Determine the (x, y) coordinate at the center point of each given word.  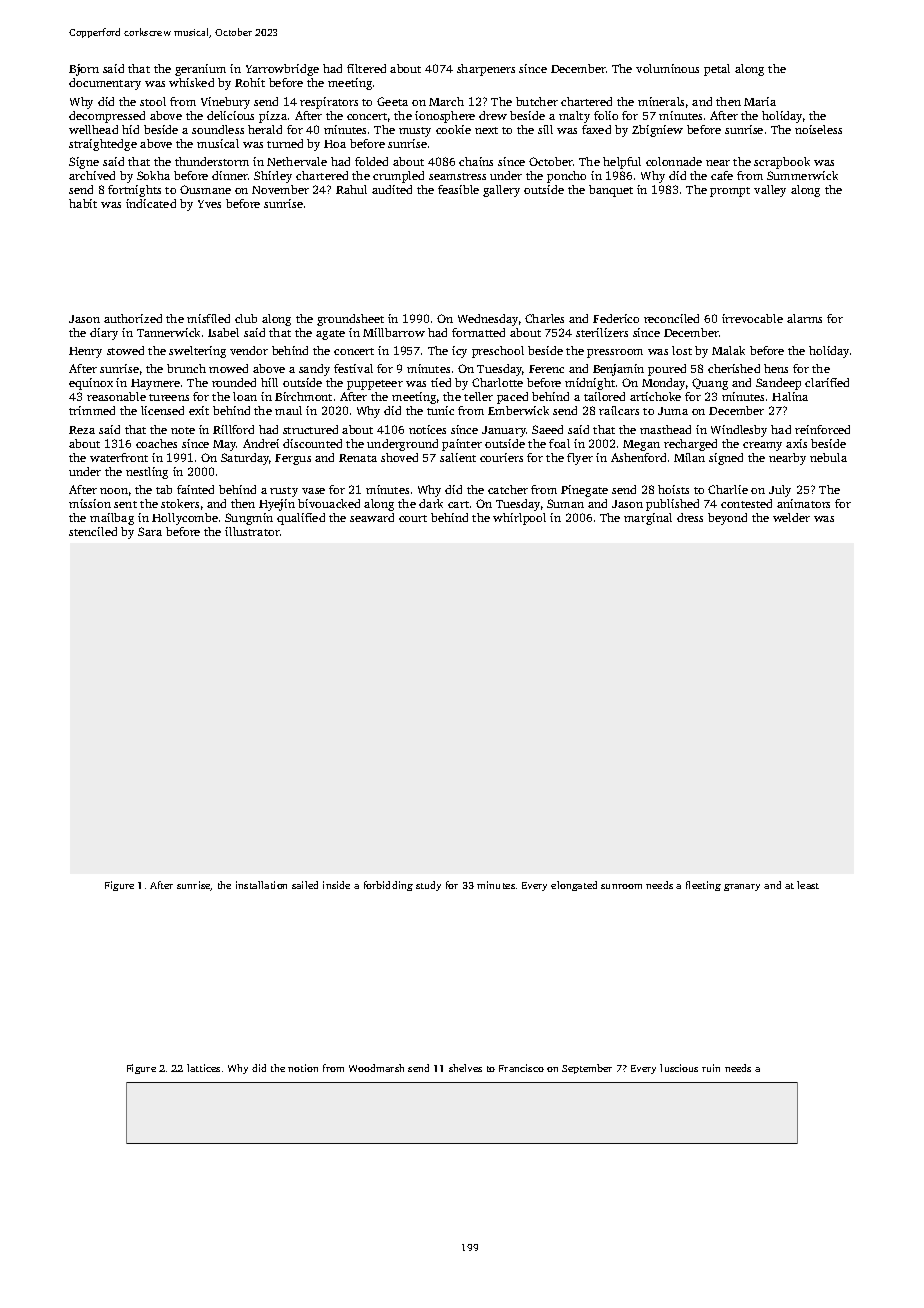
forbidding (388, 886)
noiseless (818, 129)
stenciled (93, 531)
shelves (465, 1068)
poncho (566, 177)
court (413, 518)
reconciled (671, 318)
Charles (544, 318)
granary (742, 887)
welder (791, 517)
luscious (679, 1068)
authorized (133, 318)
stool (153, 101)
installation (261, 885)
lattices (203, 1068)
